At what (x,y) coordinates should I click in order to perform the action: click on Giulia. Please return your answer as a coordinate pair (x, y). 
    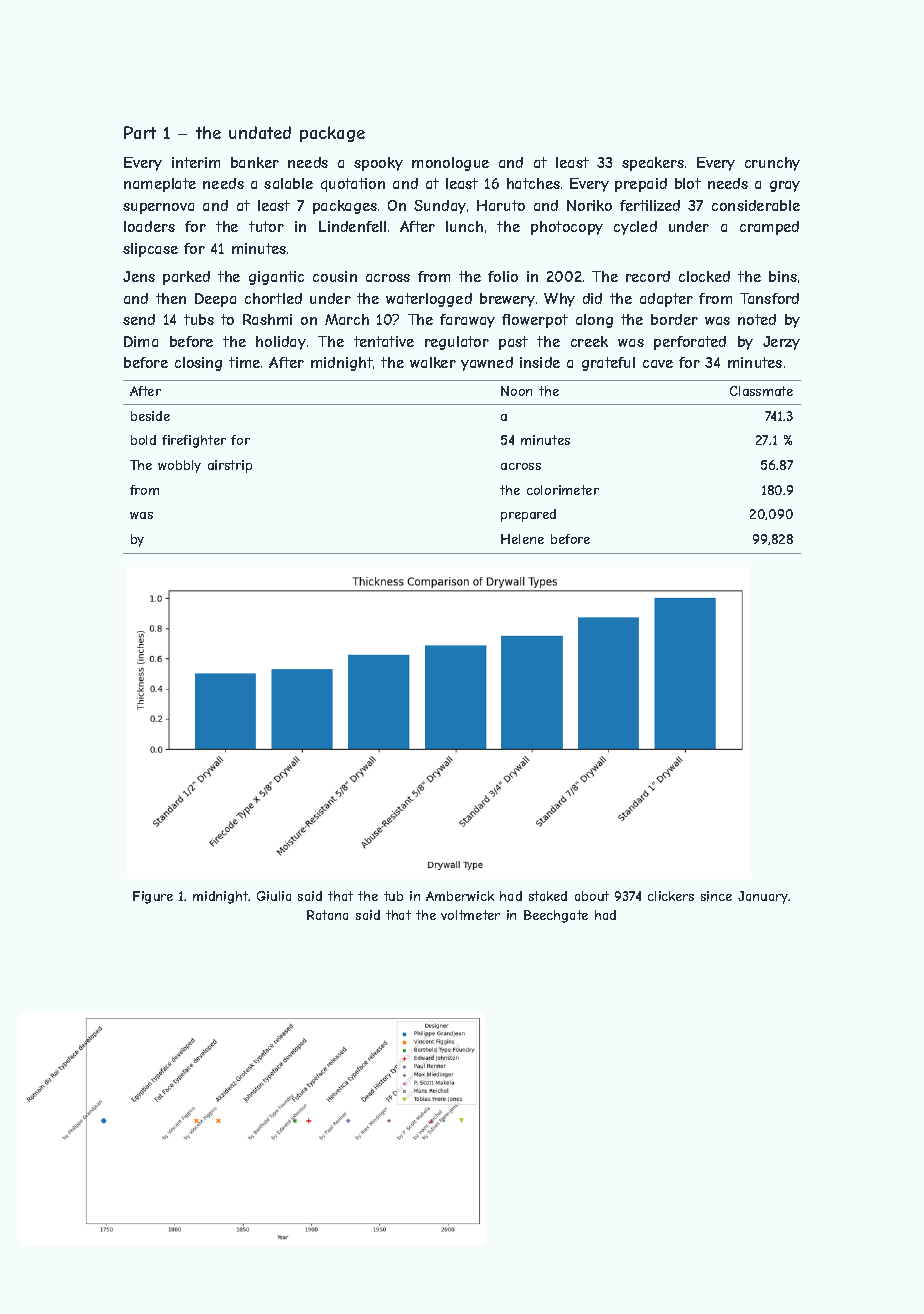
    Looking at the image, I should click on (274, 896).
